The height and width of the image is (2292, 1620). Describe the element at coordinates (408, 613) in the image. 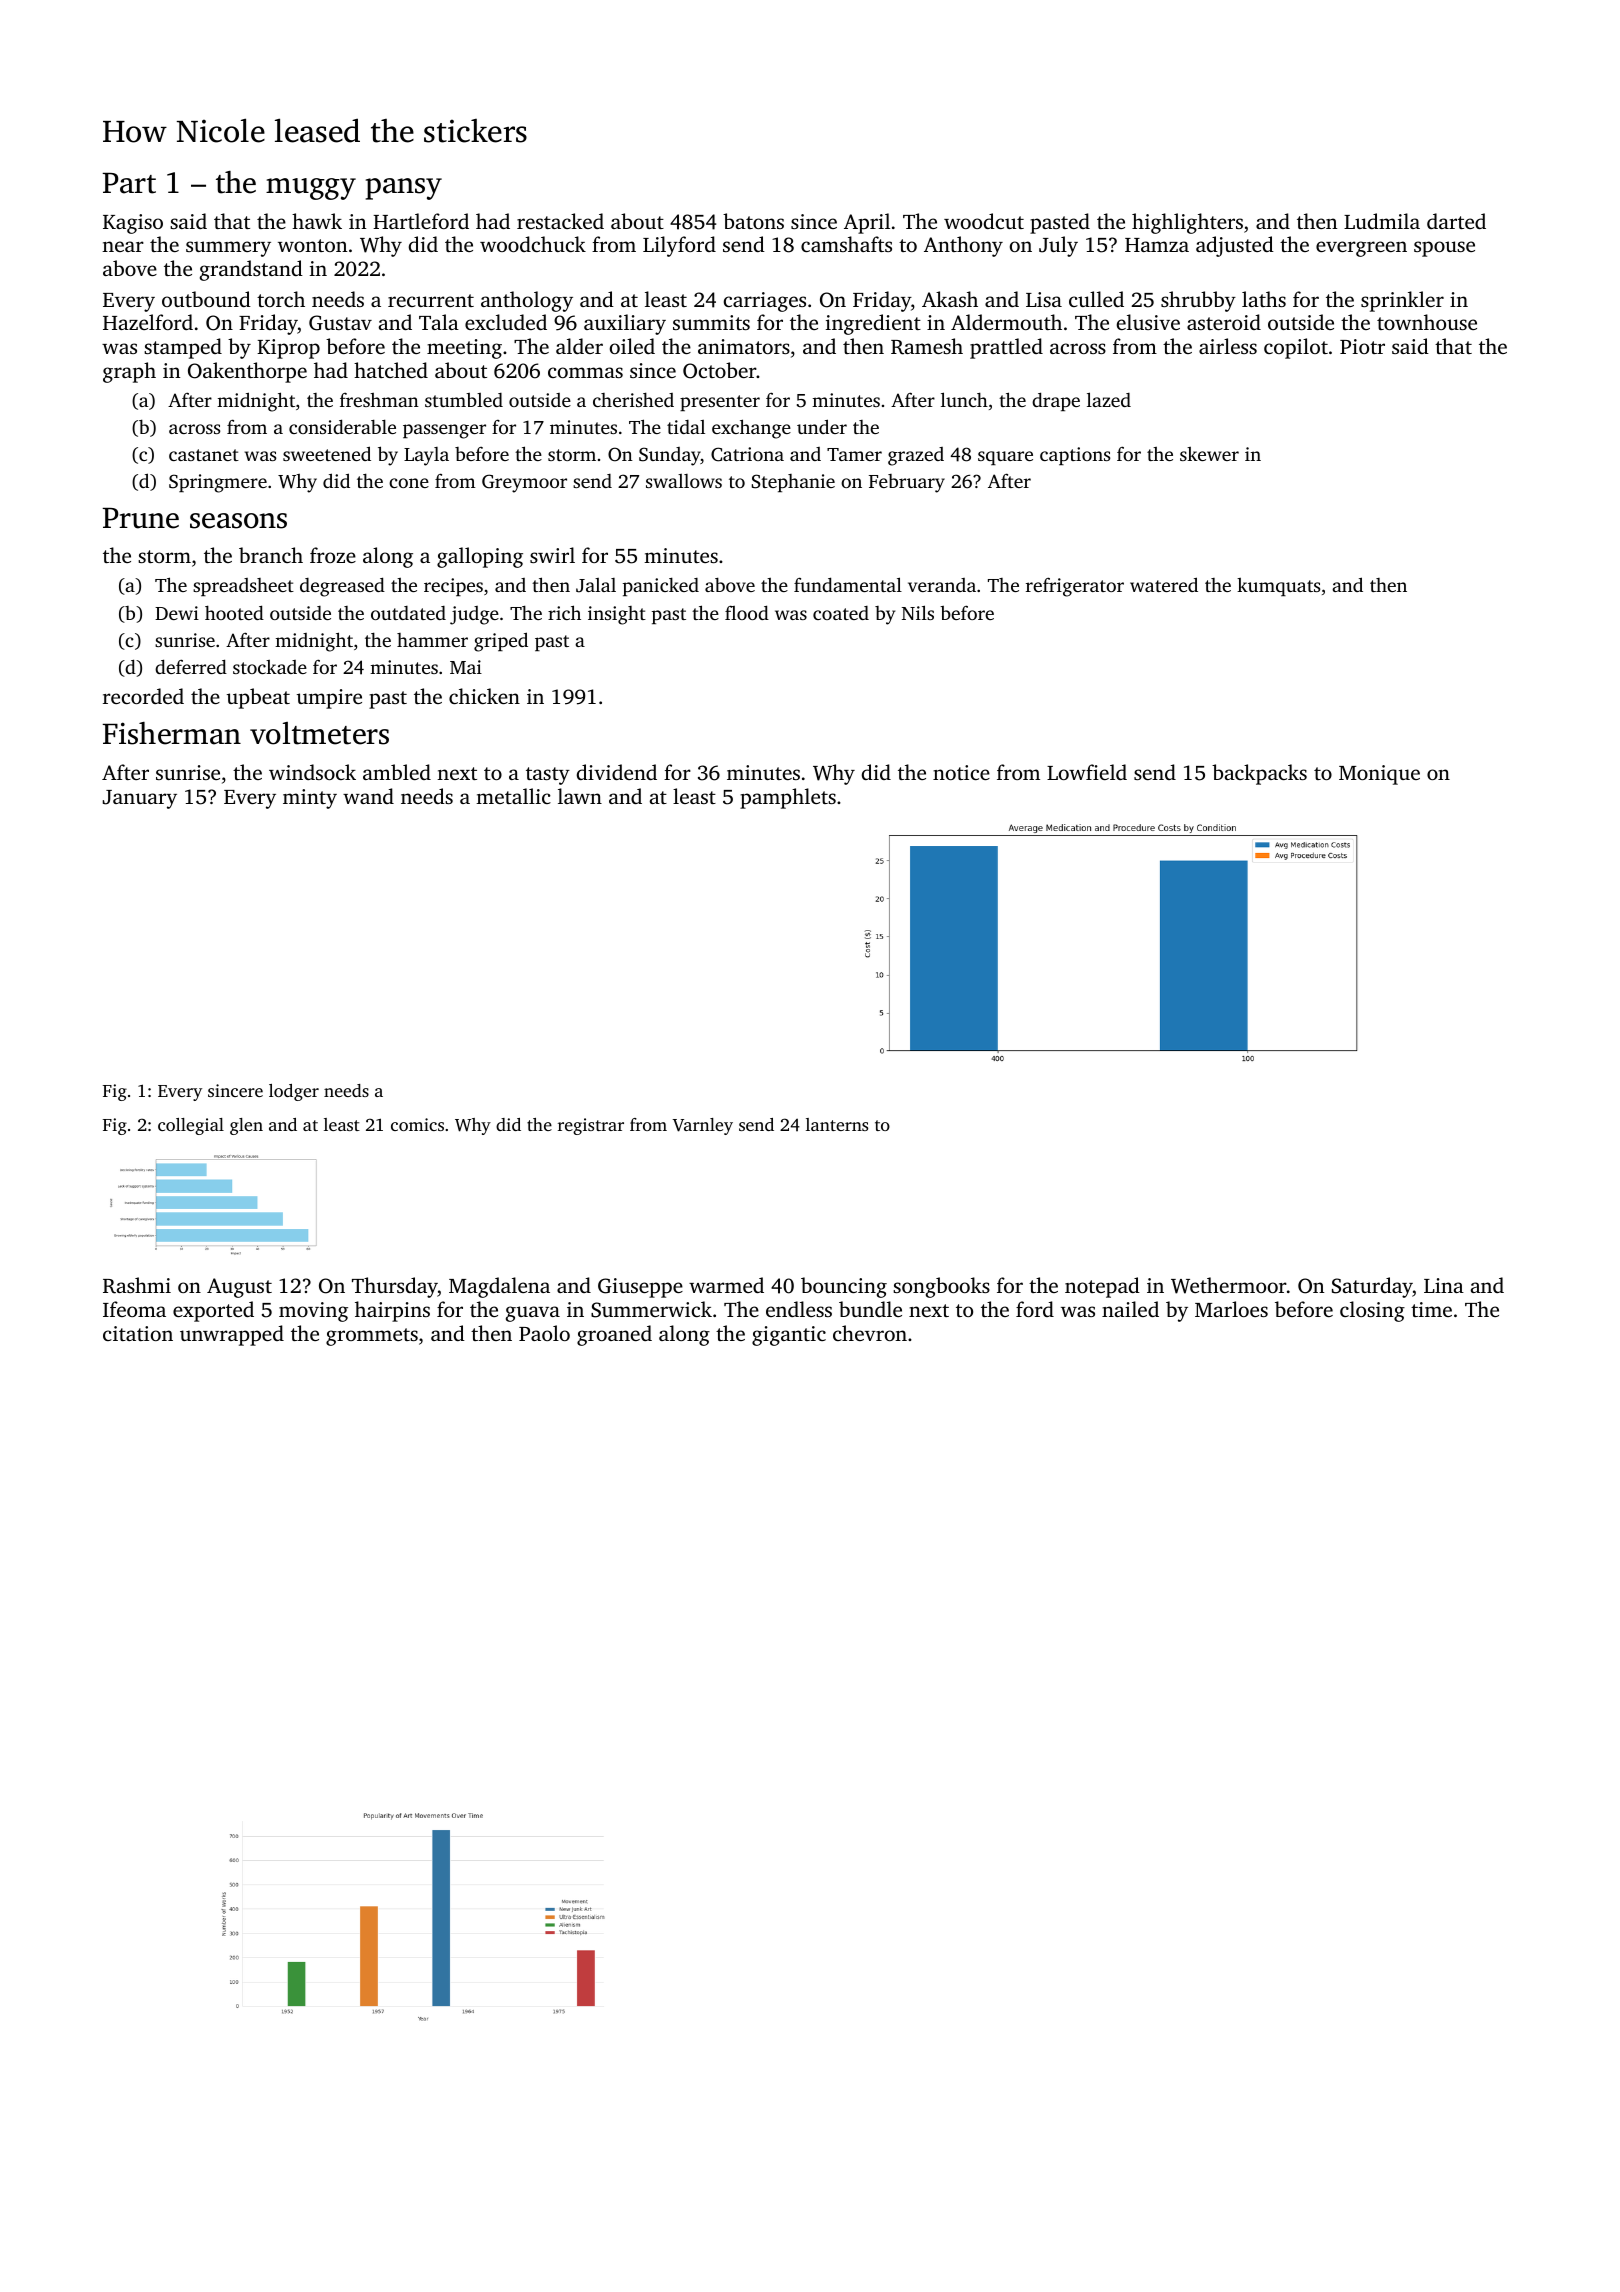

I see `outdated` at that location.
